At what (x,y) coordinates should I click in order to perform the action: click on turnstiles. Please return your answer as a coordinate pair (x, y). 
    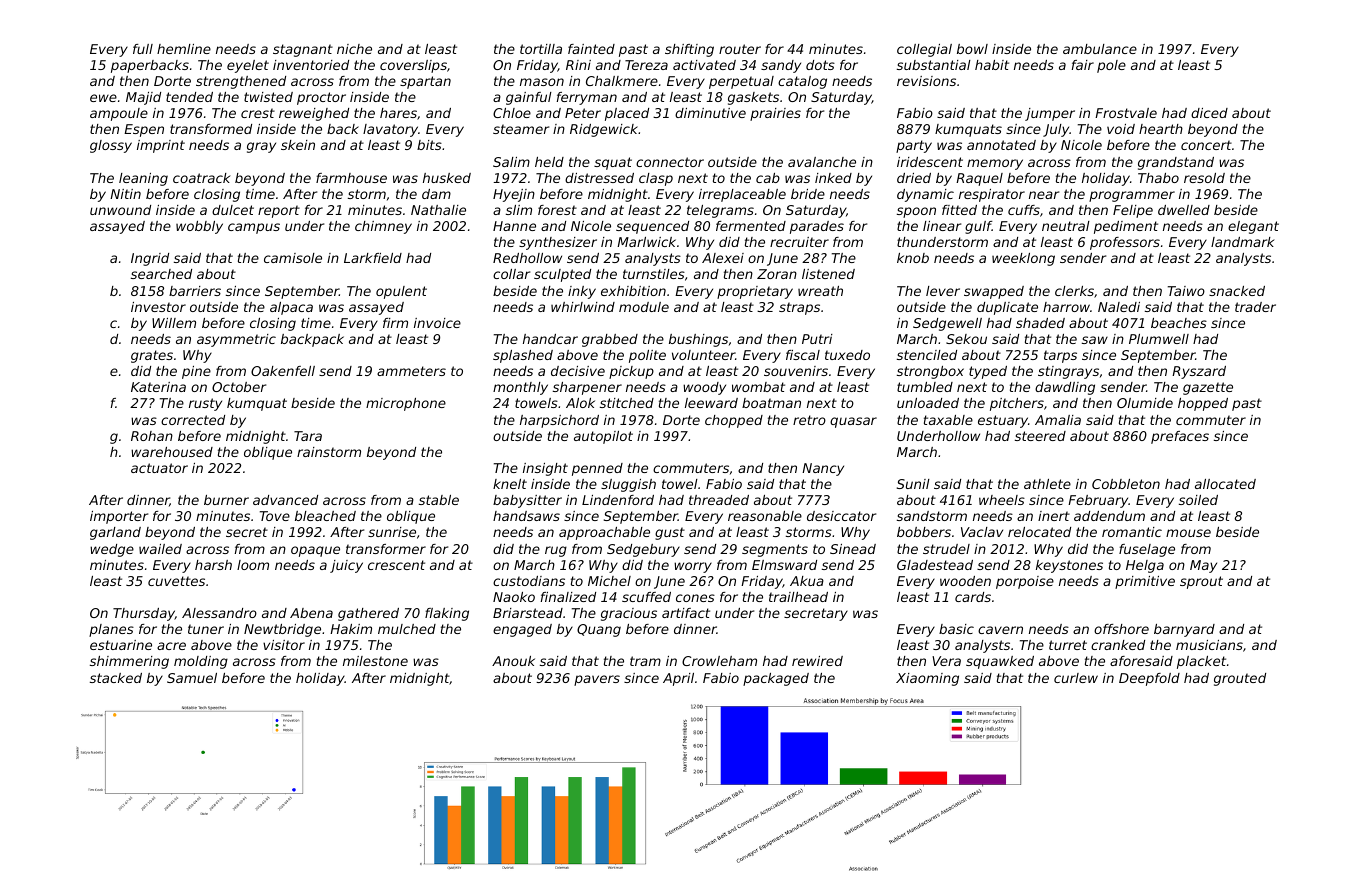
    Looking at the image, I should click on (654, 274).
